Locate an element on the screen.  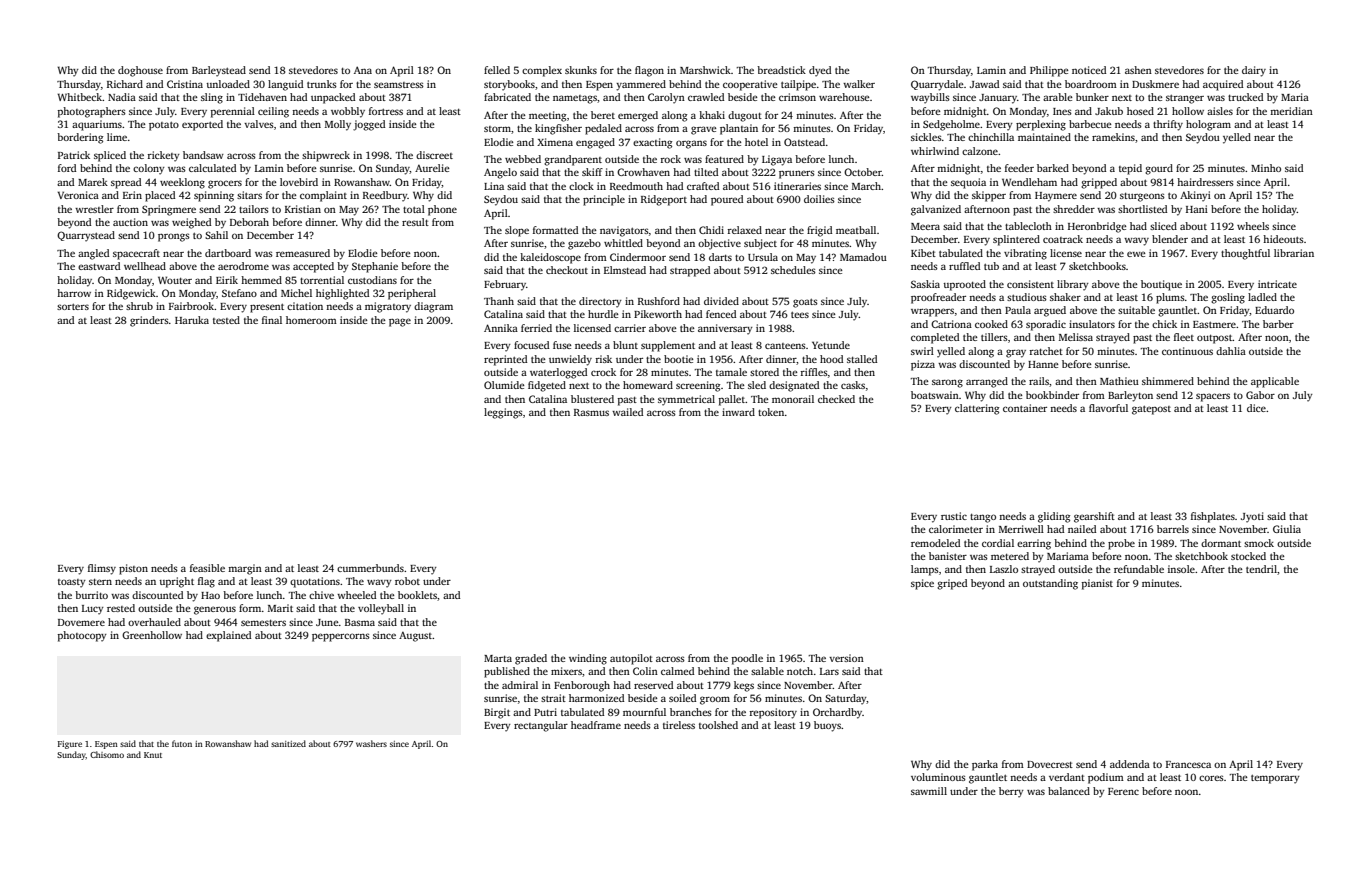
dairy is located at coordinates (1254, 71).
